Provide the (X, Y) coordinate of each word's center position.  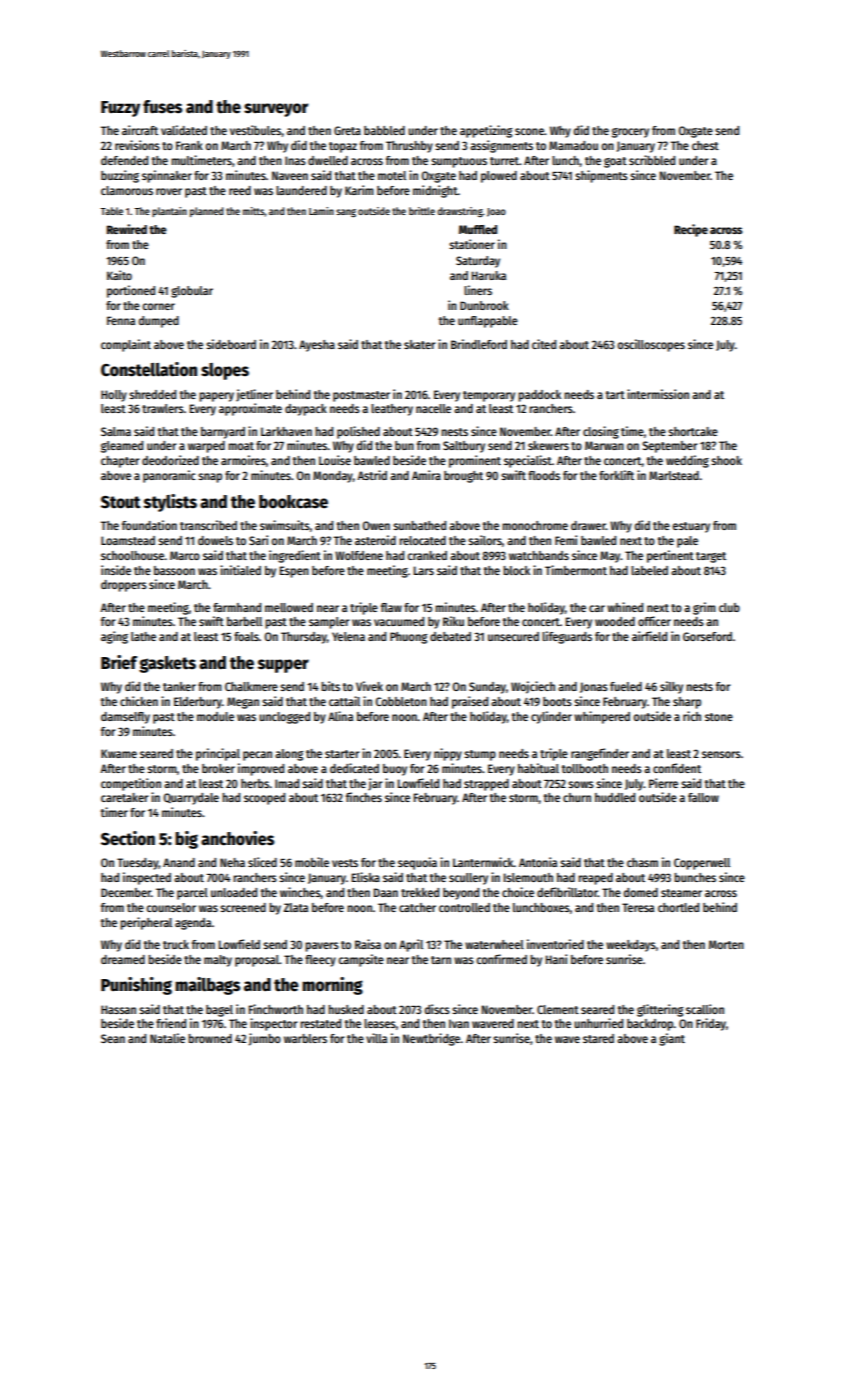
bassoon (174, 570)
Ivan (459, 1023)
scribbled (652, 160)
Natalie (167, 1038)
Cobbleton (401, 701)
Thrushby (409, 147)
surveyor (276, 110)
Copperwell (702, 864)
